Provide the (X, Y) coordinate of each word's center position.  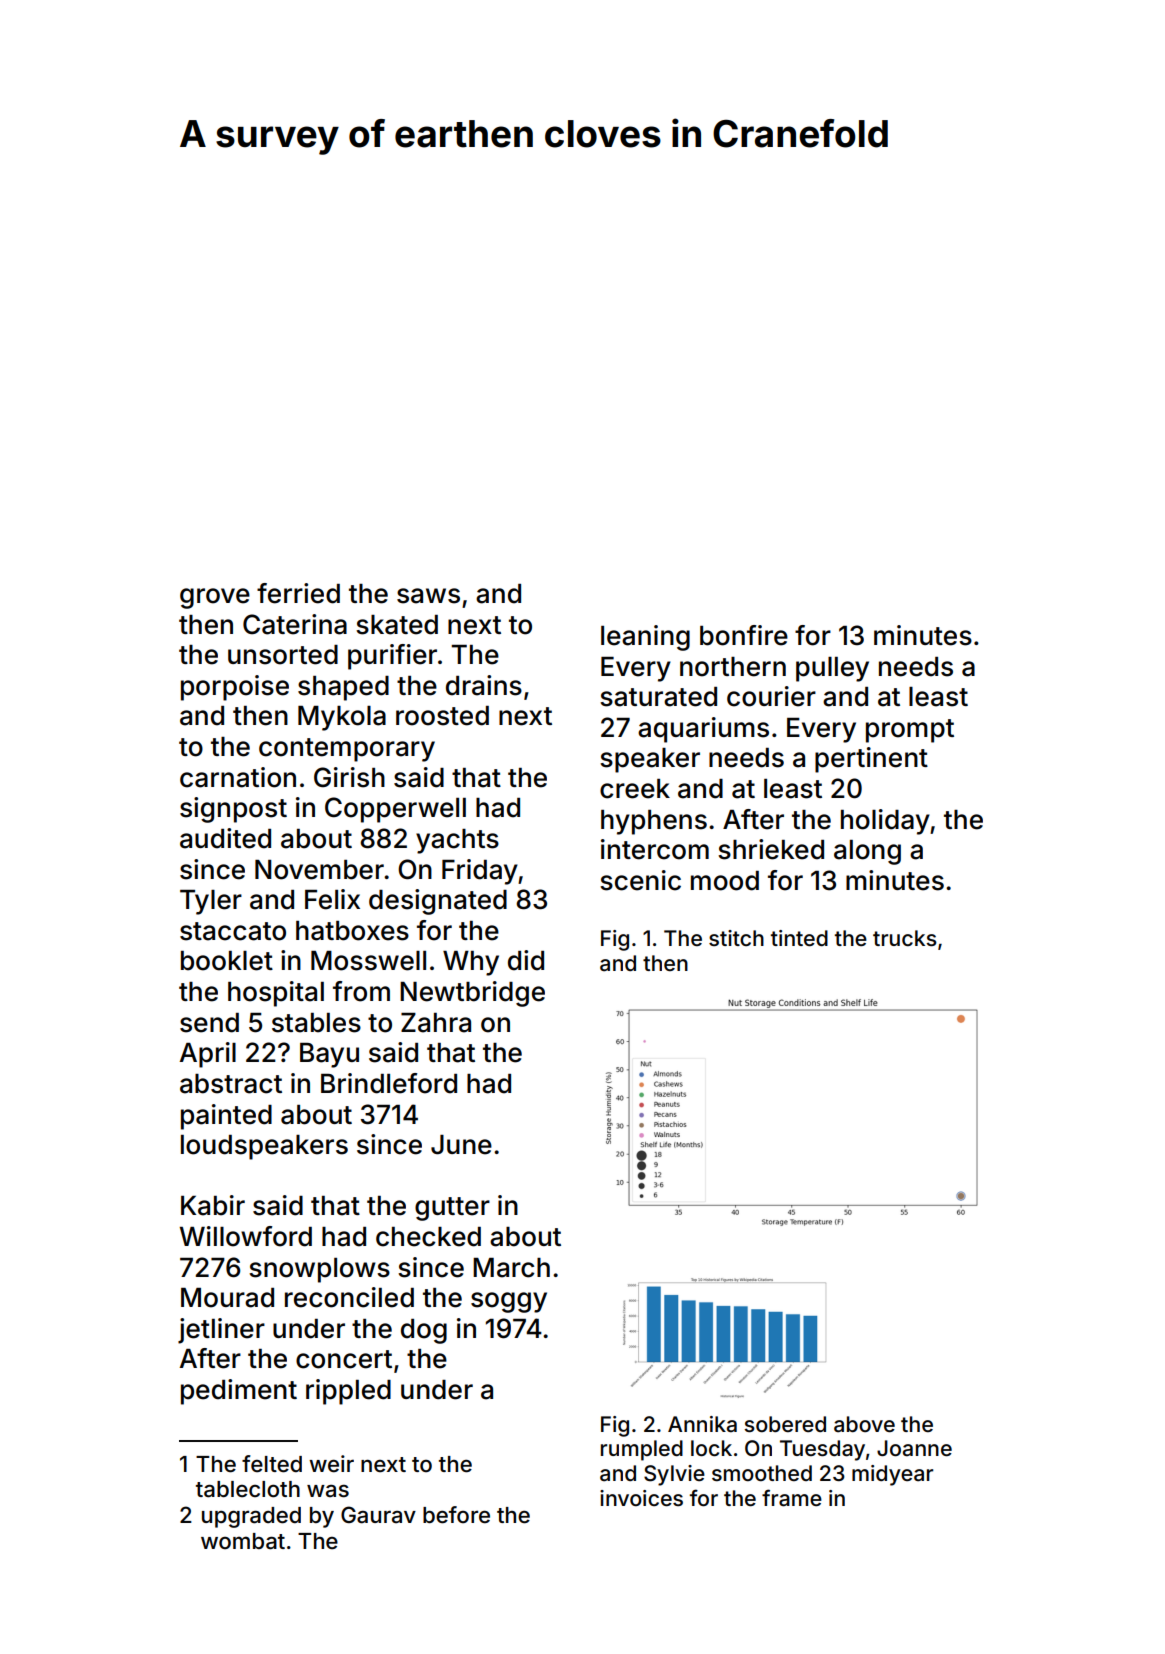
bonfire (744, 635)
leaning (645, 638)
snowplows (319, 1270)
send (209, 1023)
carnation (238, 777)
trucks (905, 938)
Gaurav (378, 1515)
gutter (452, 1209)
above (864, 1424)
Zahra (436, 1023)
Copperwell (395, 810)
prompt (910, 731)
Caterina (295, 624)
